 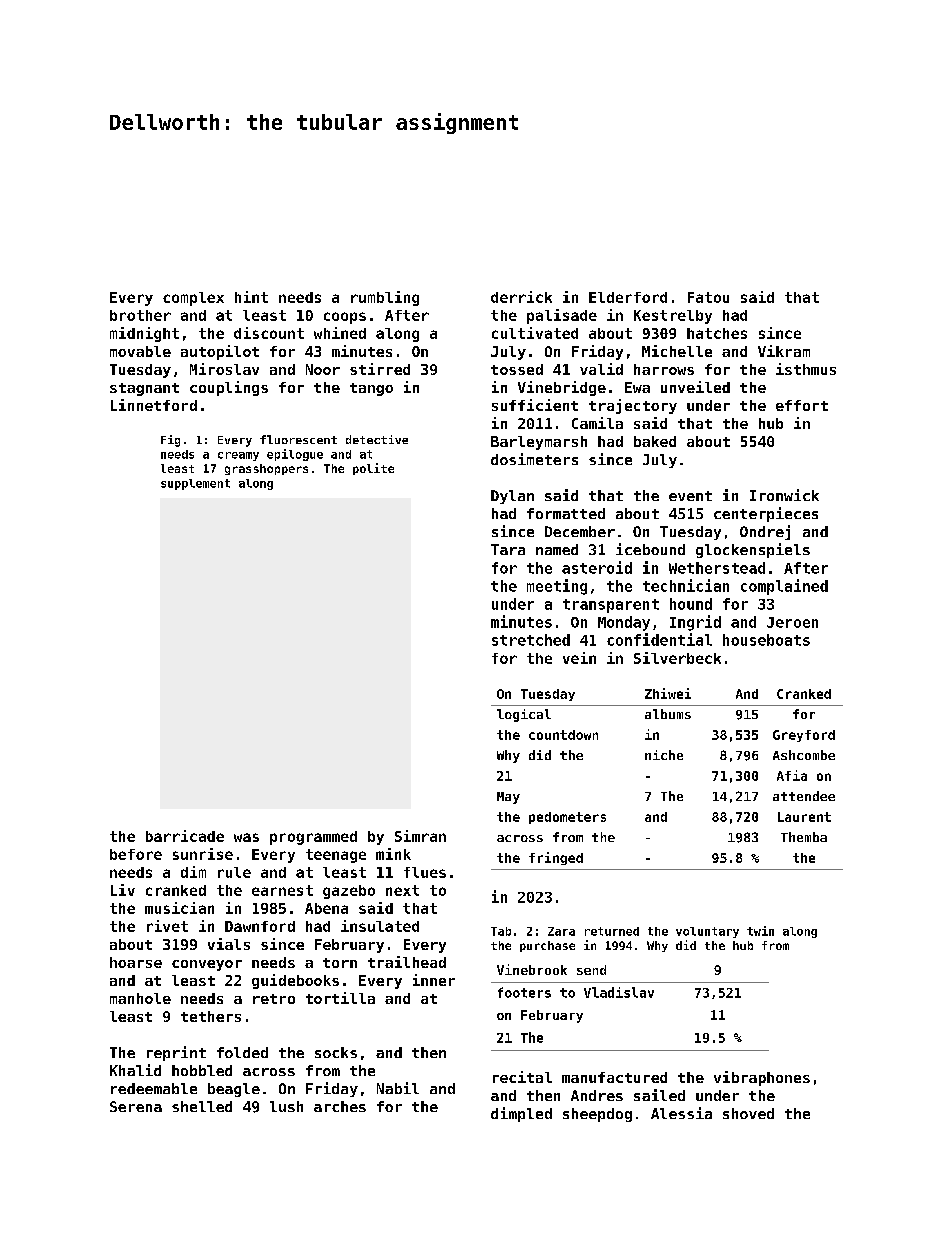 What do you see at coordinates (664, 755) in the screenshot?
I see `niche` at bounding box center [664, 755].
